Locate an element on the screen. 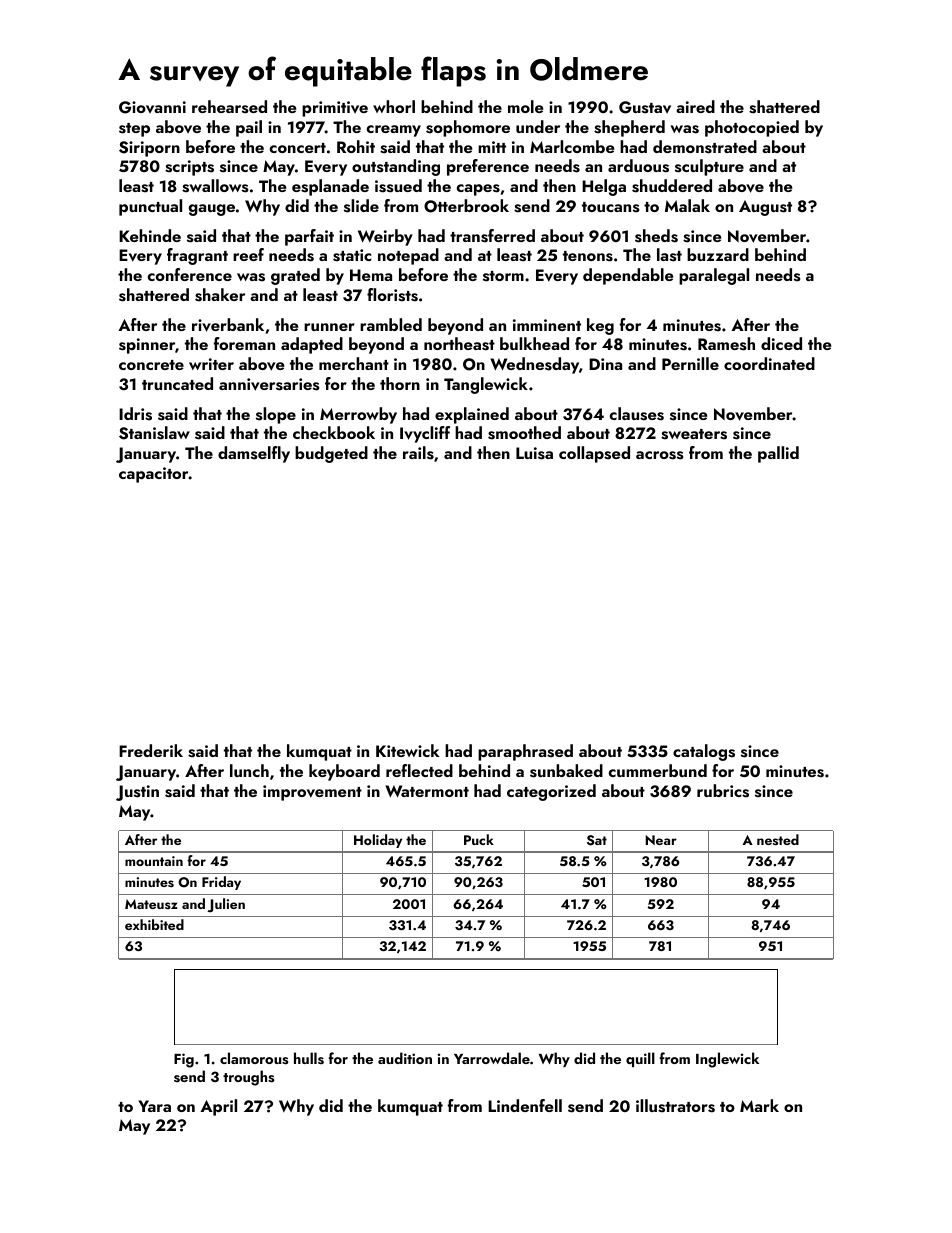  rehearsed is located at coordinates (229, 107).
